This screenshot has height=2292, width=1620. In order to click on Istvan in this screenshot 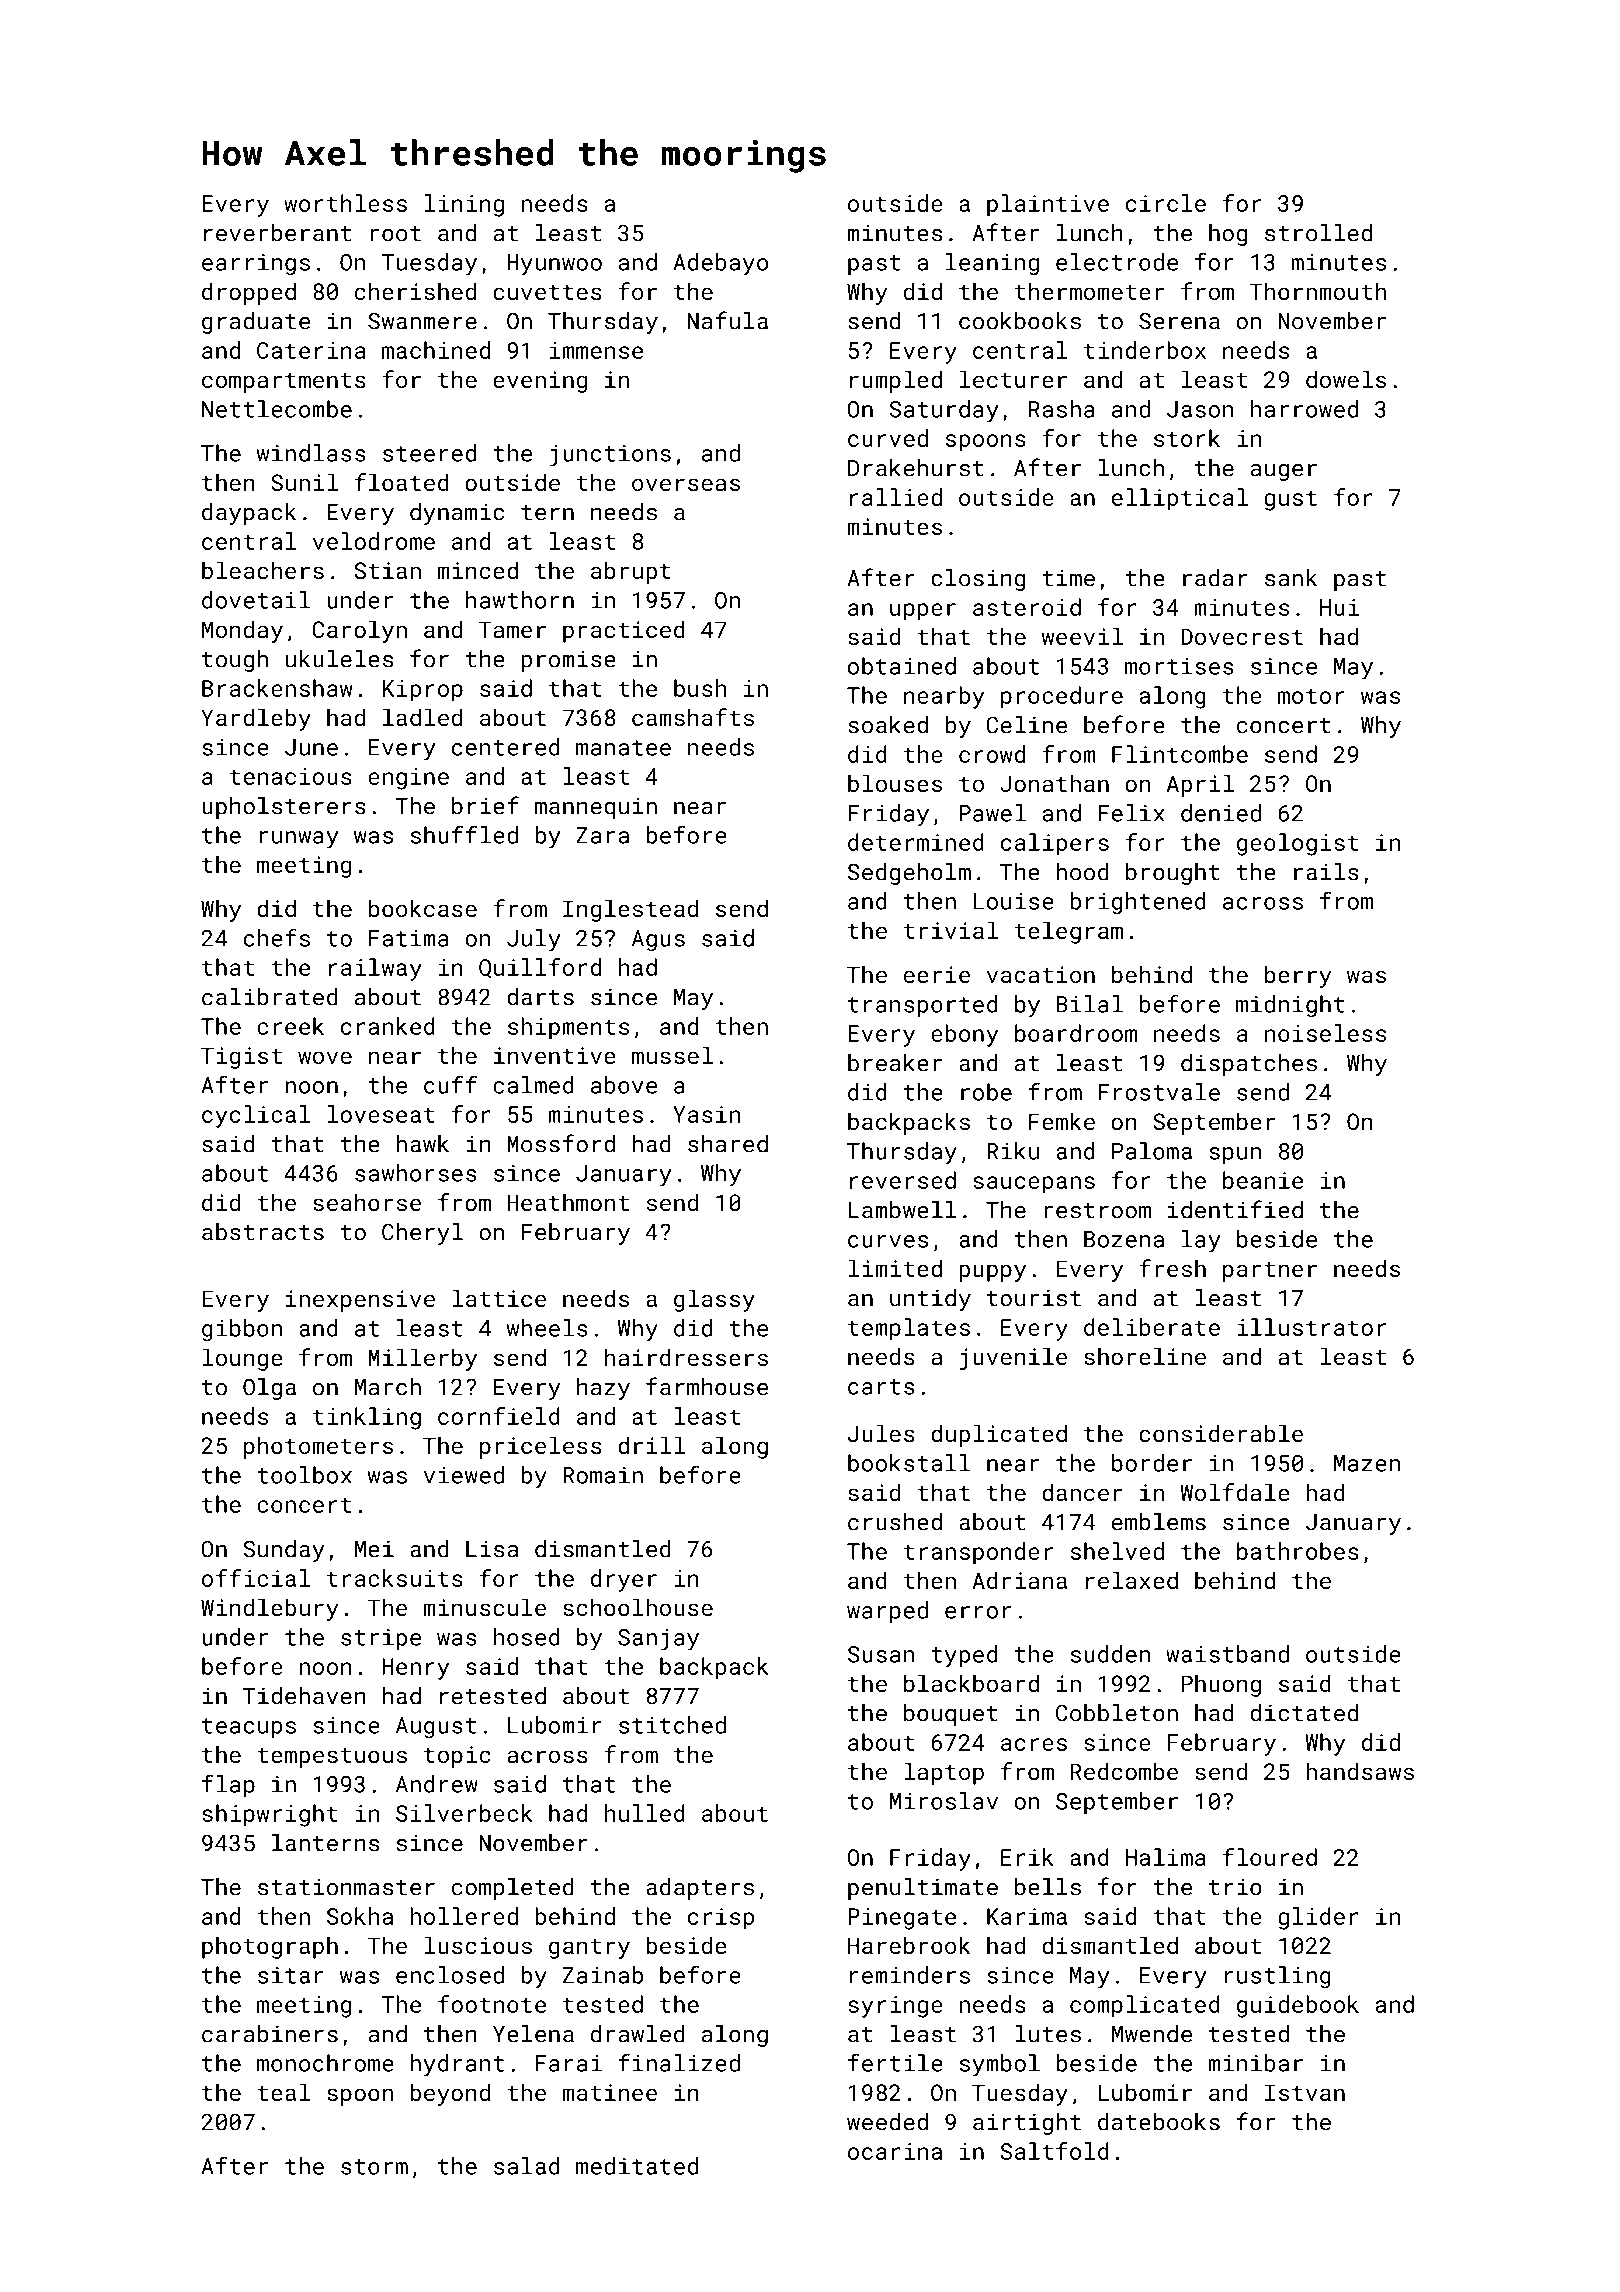, I will do `click(1305, 2092)`.
